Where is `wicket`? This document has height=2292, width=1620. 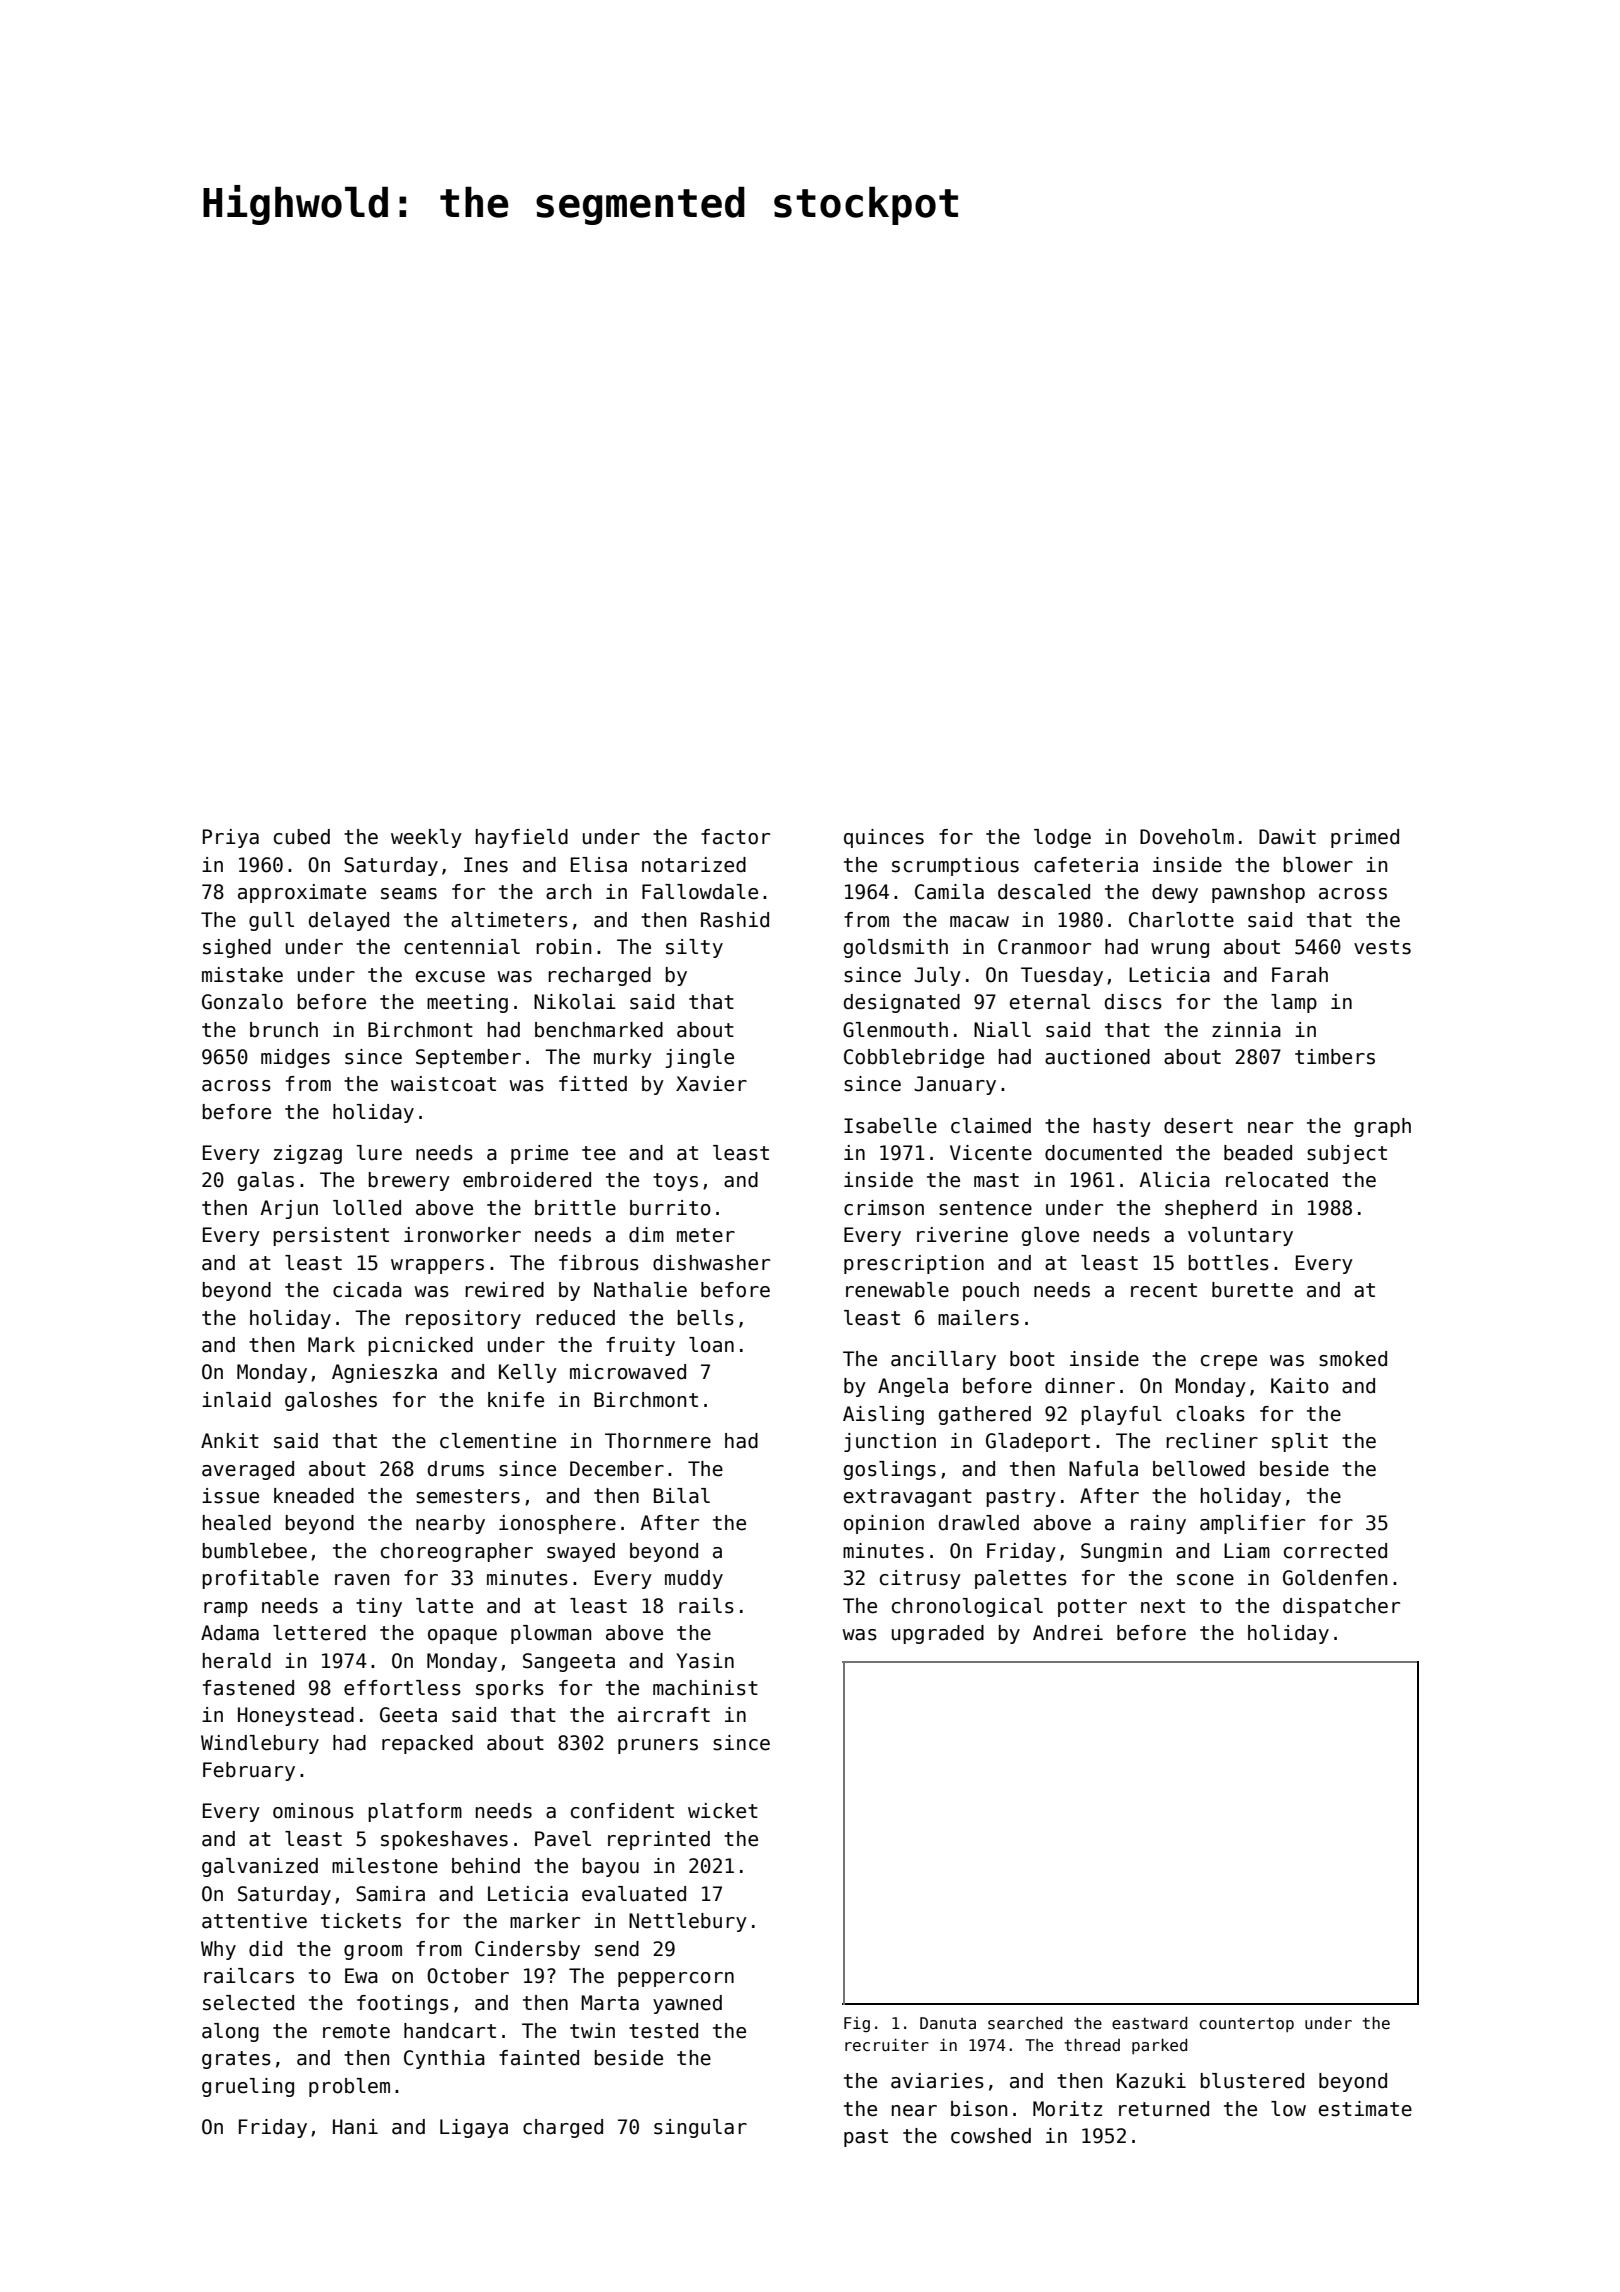
wicket is located at coordinates (723, 1811).
